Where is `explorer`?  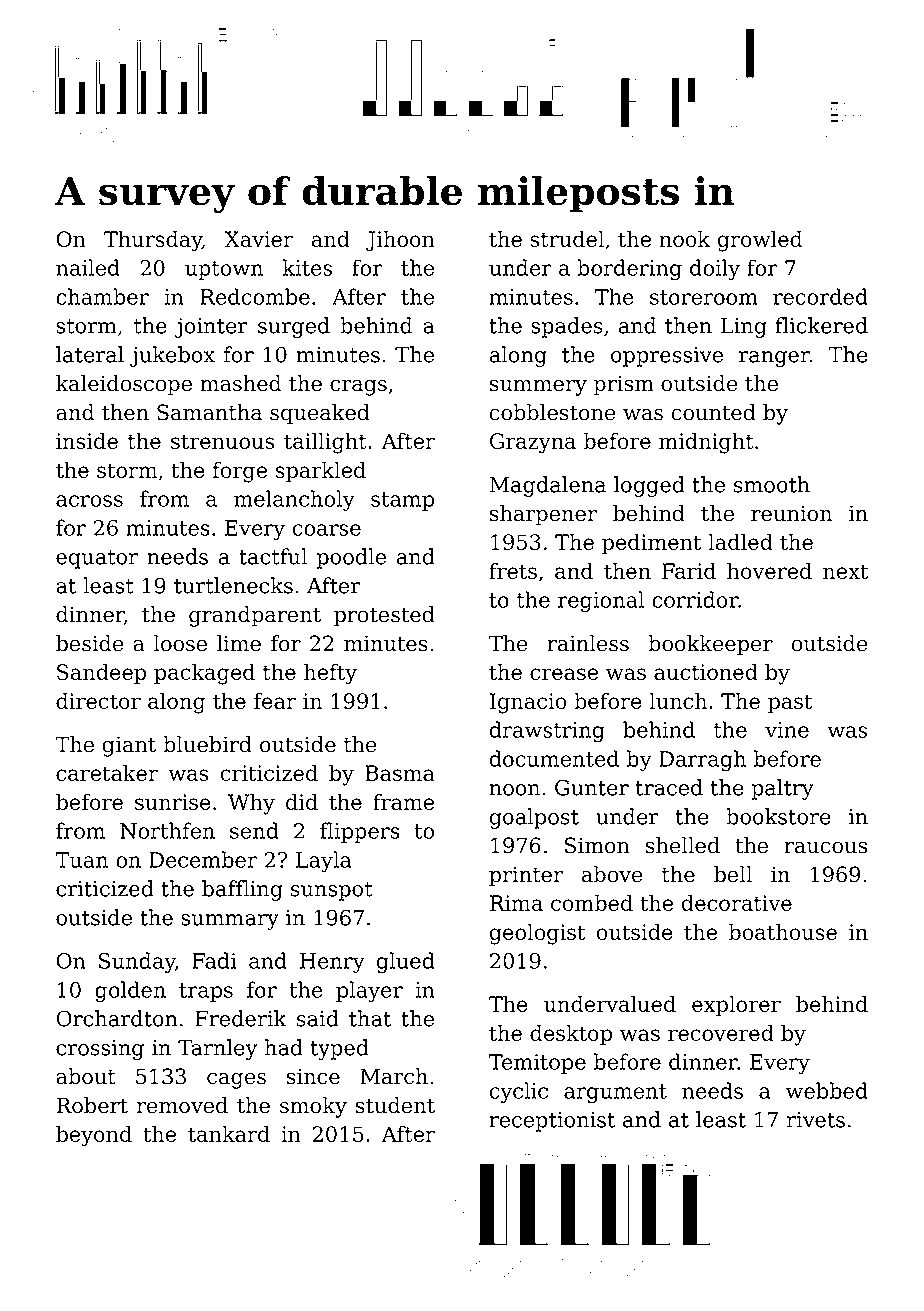 explorer is located at coordinates (736, 1005).
